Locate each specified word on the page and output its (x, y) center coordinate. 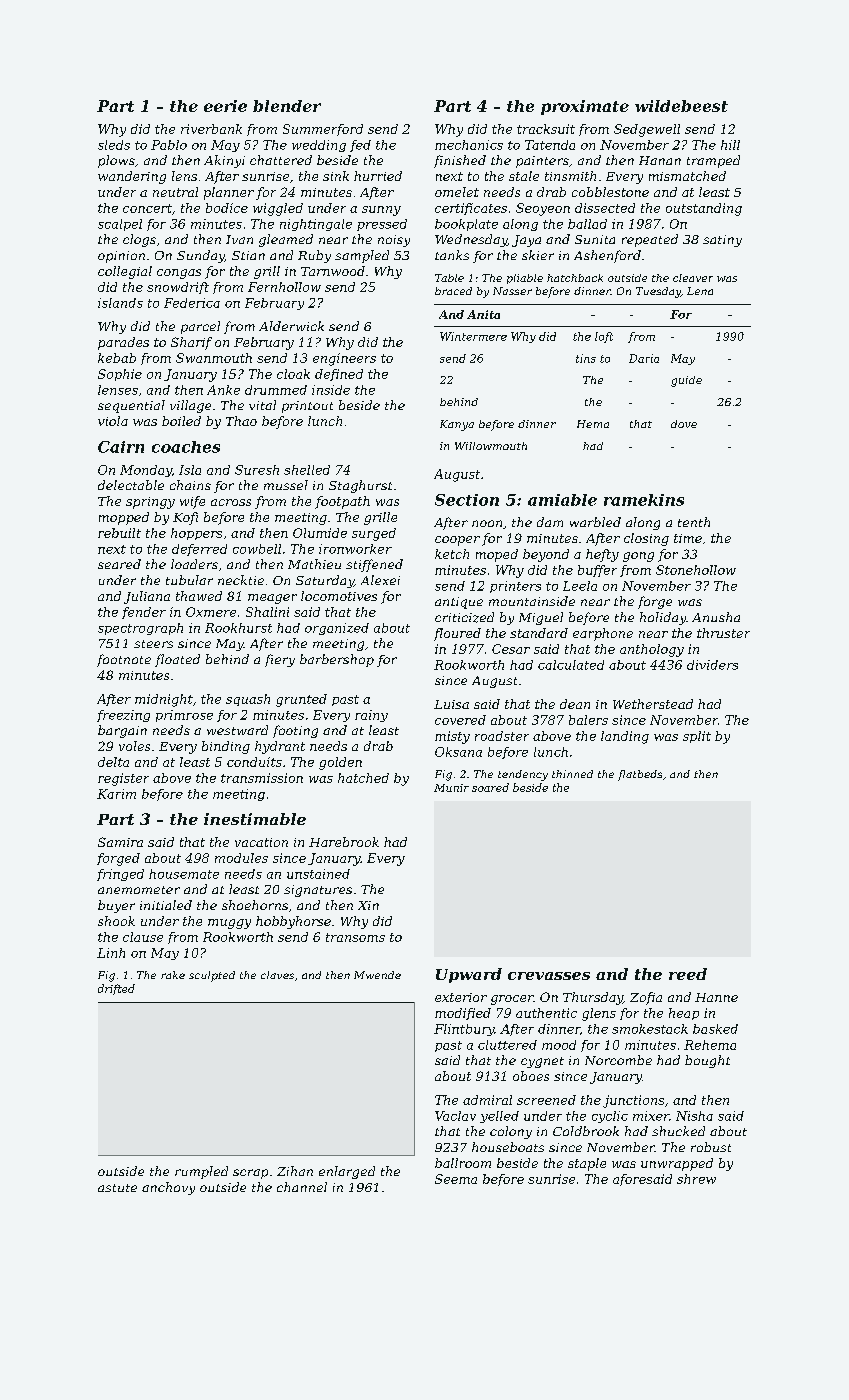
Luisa (451, 704)
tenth (694, 522)
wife (192, 502)
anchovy (168, 1188)
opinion (121, 257)
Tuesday (658, 292)
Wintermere (473, 336)
